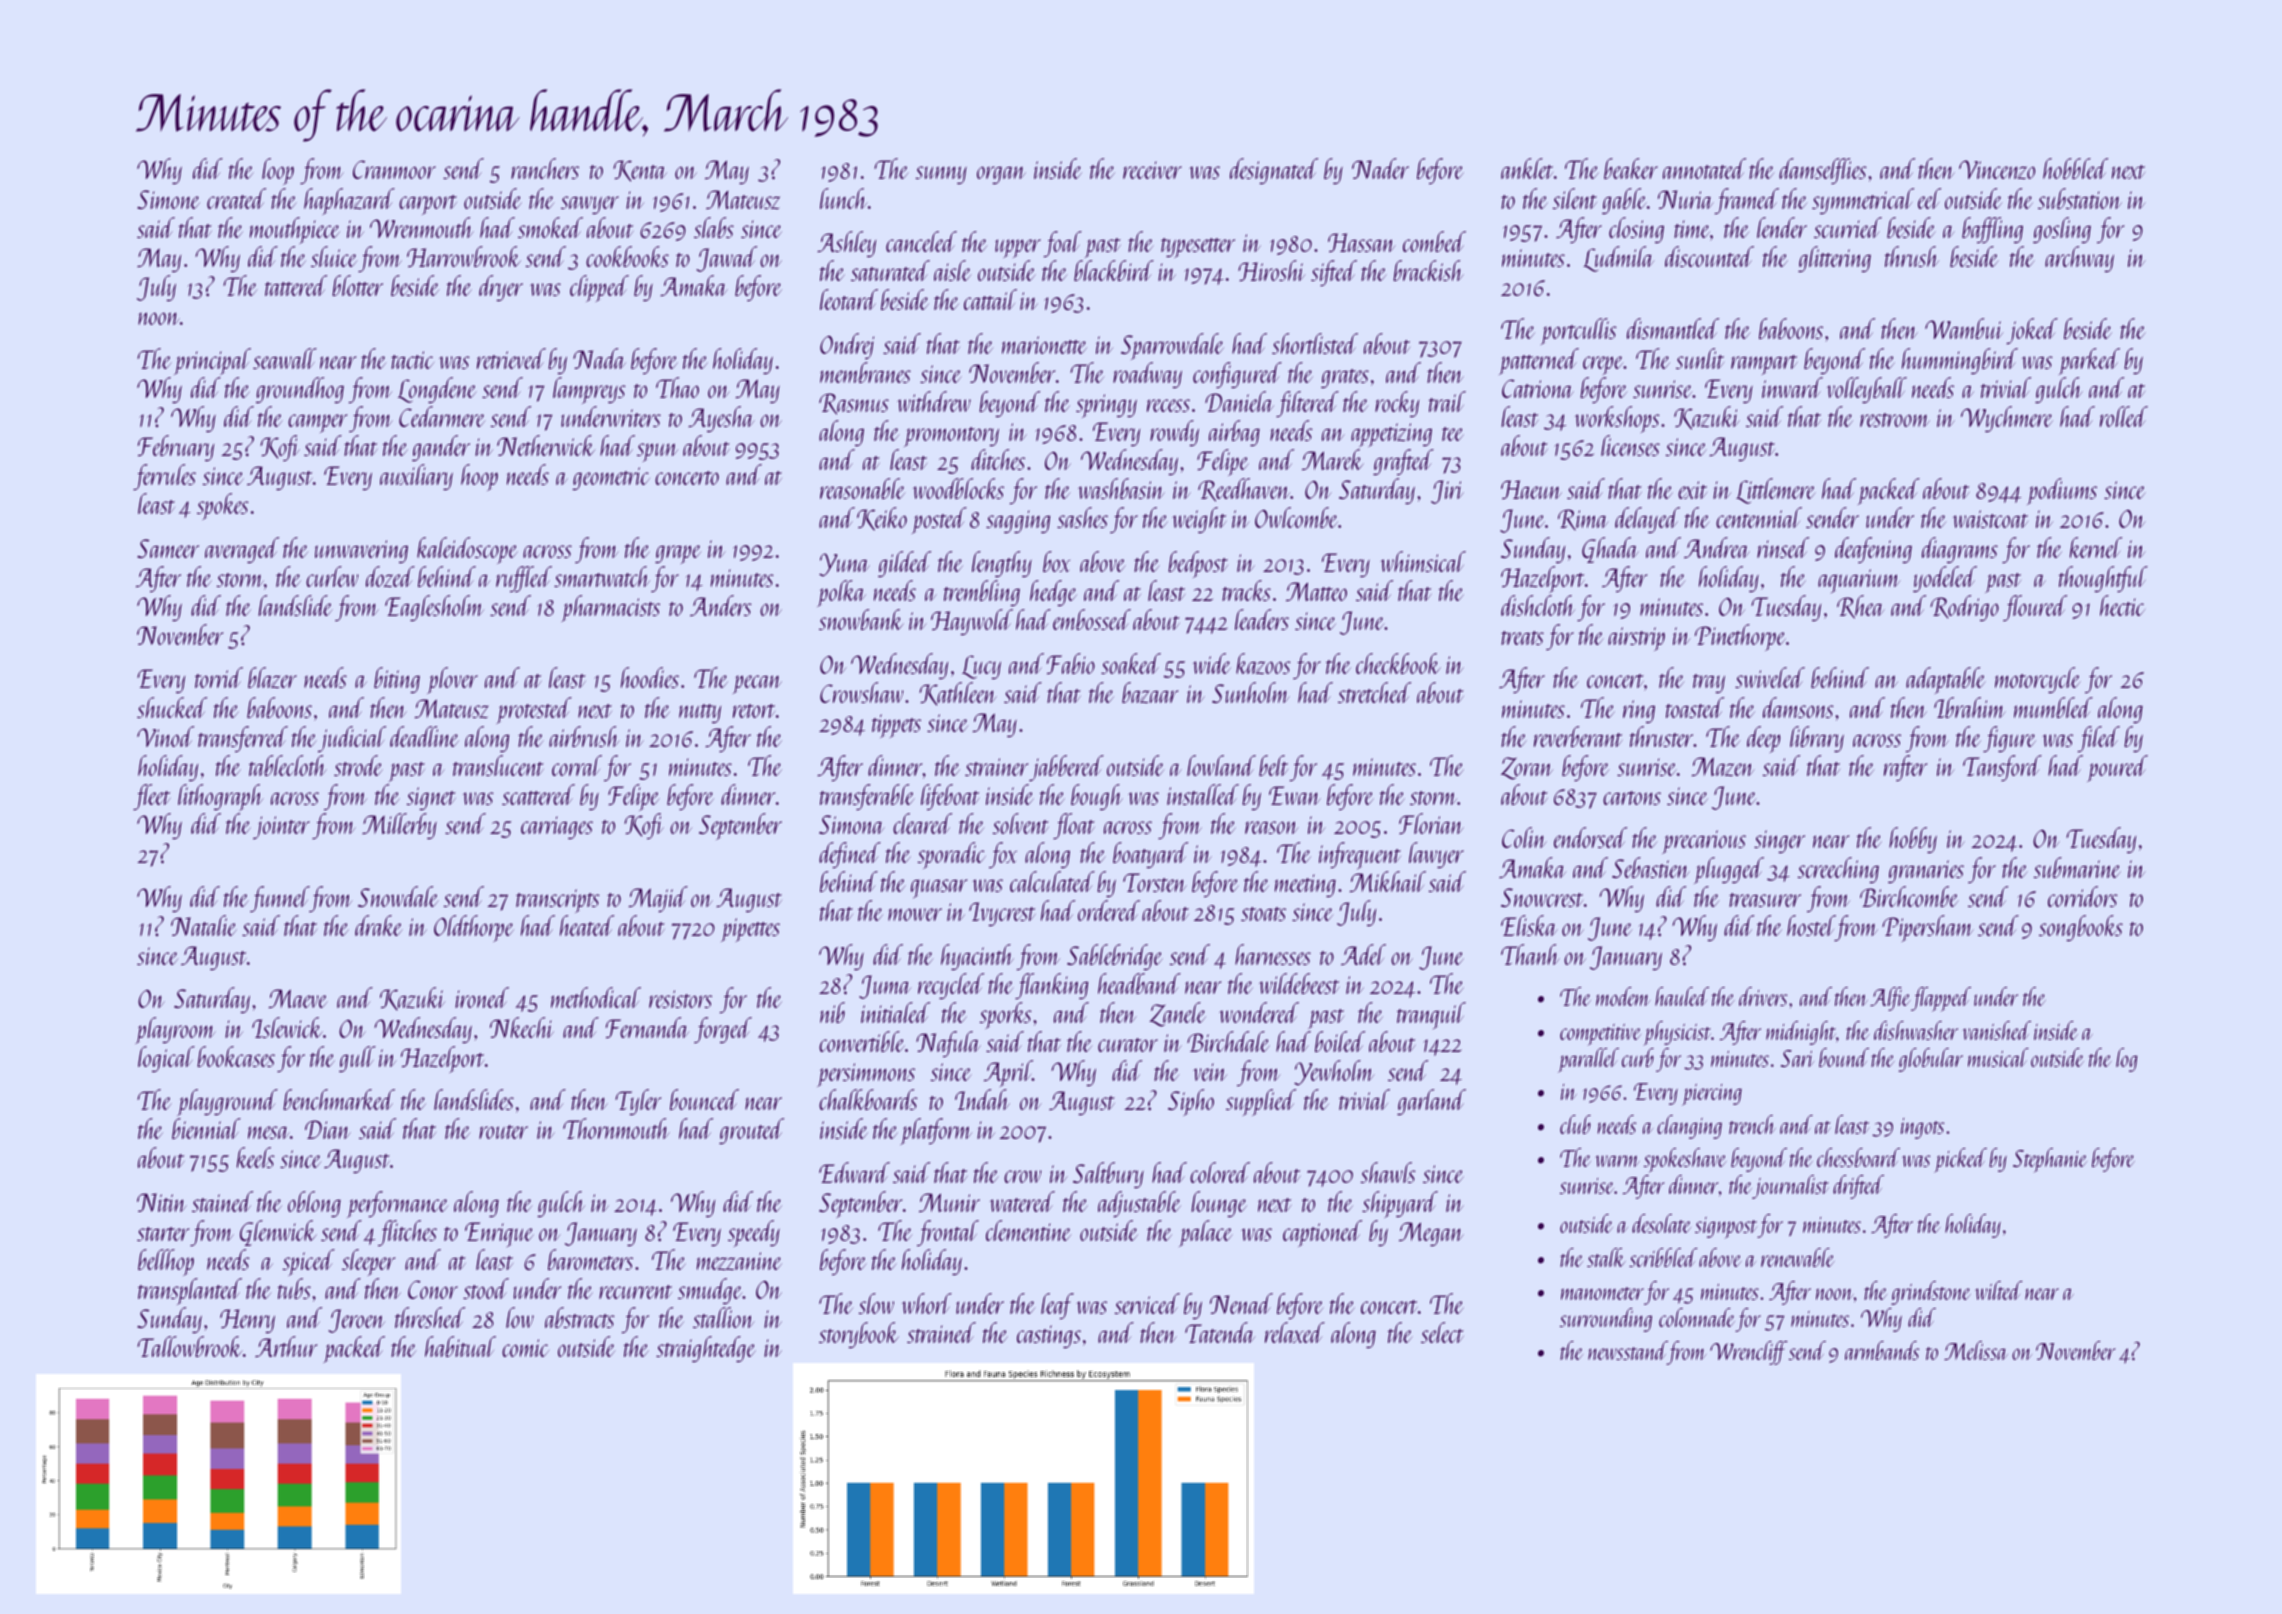 This document has height=1614, width=2282. Describe the element at coordinates (1941, 999) in the document. I see `flapped` at that location.
